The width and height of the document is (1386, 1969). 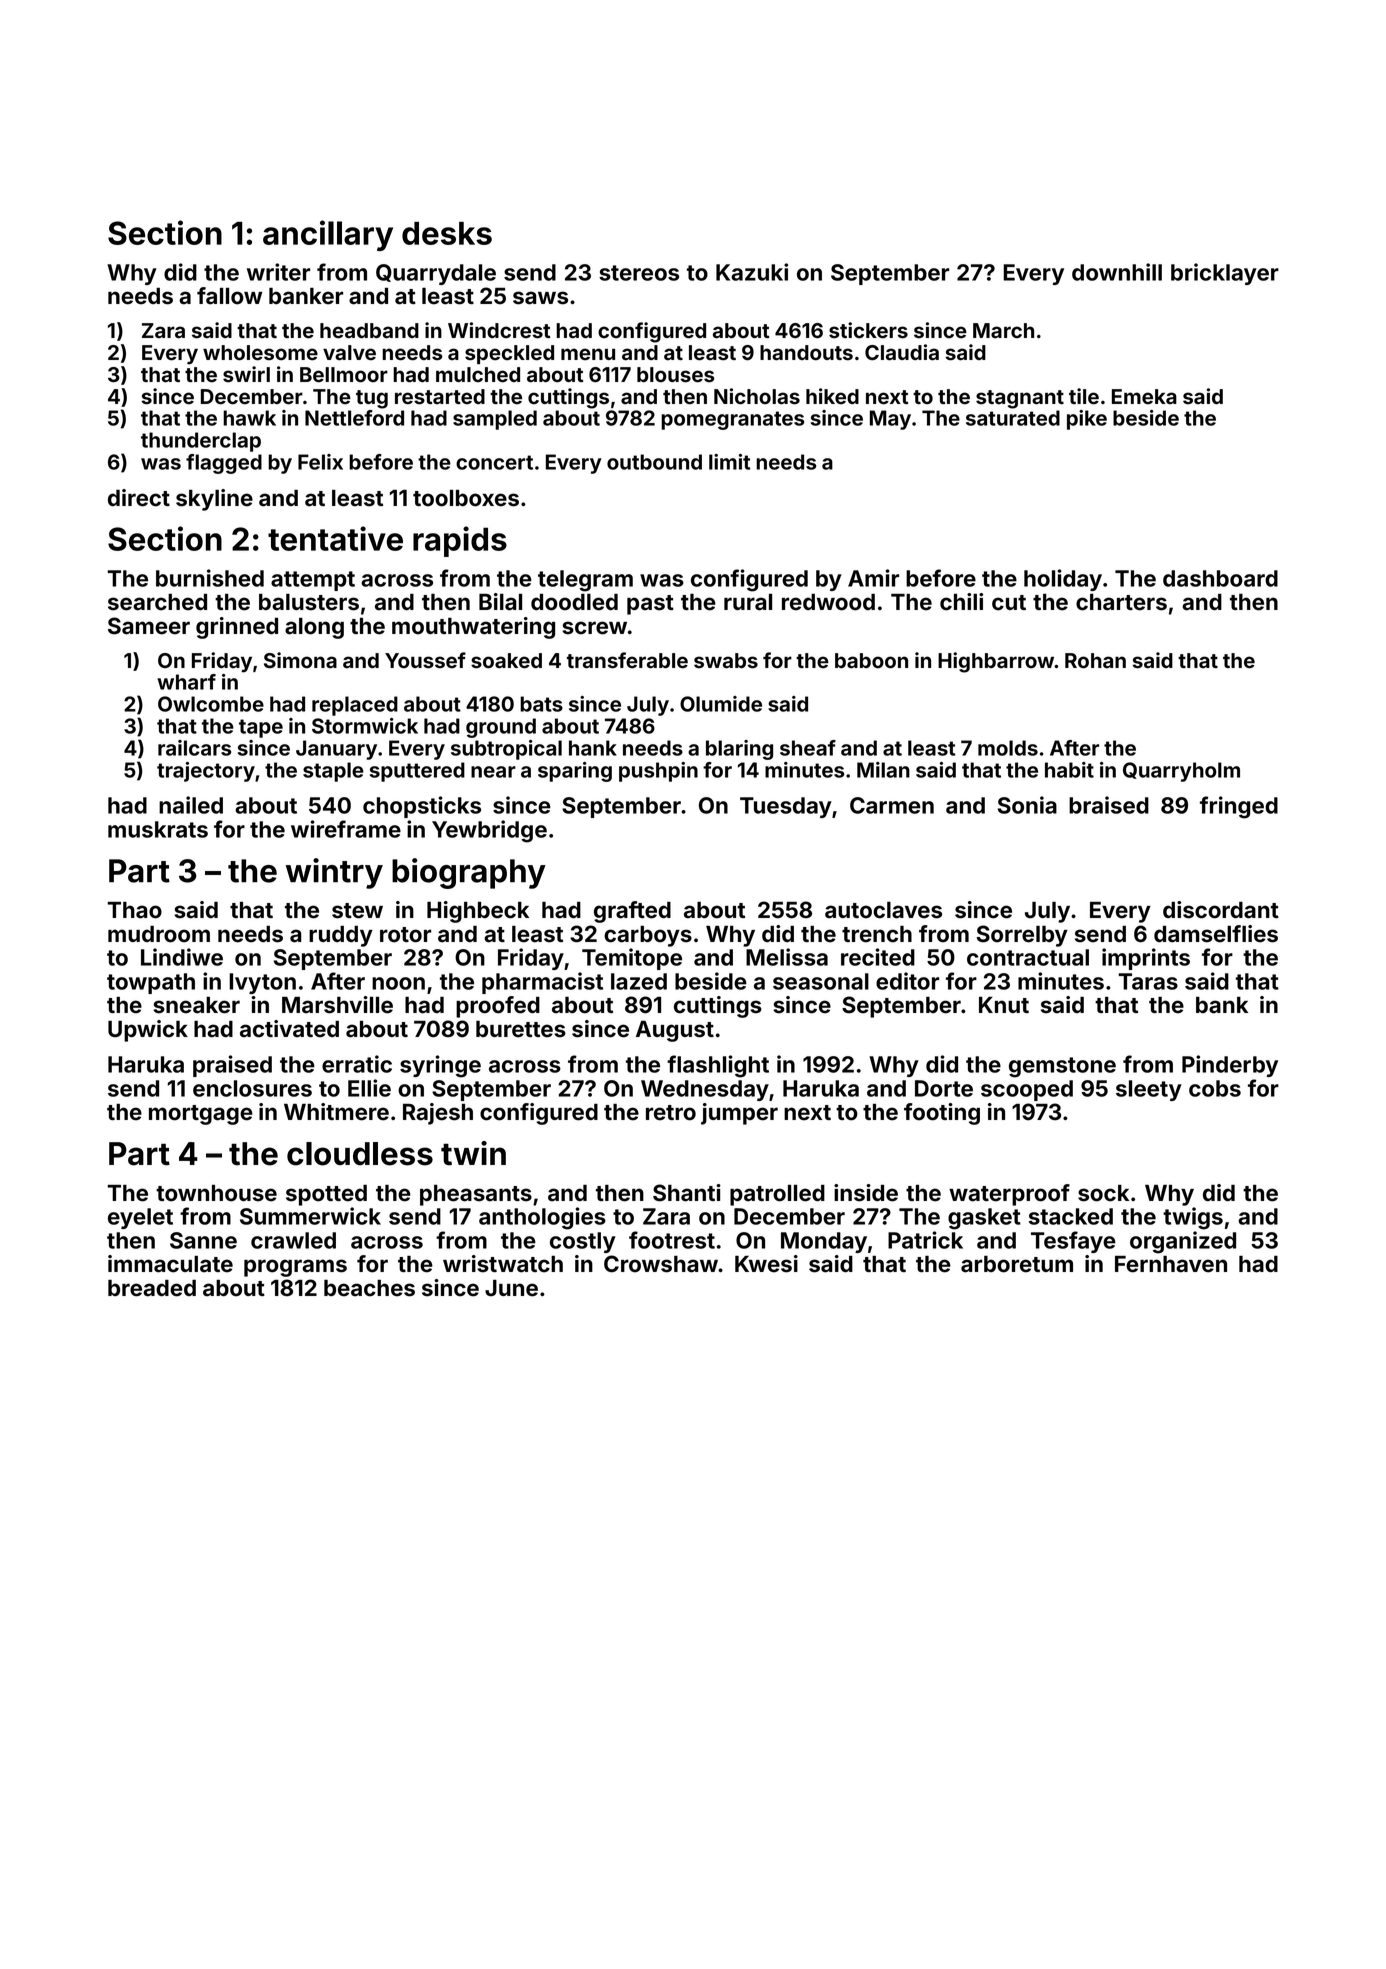 What do you see at coordinates (639, 273) in the document?
I see `stereos` at bounding box center [639, 273].
